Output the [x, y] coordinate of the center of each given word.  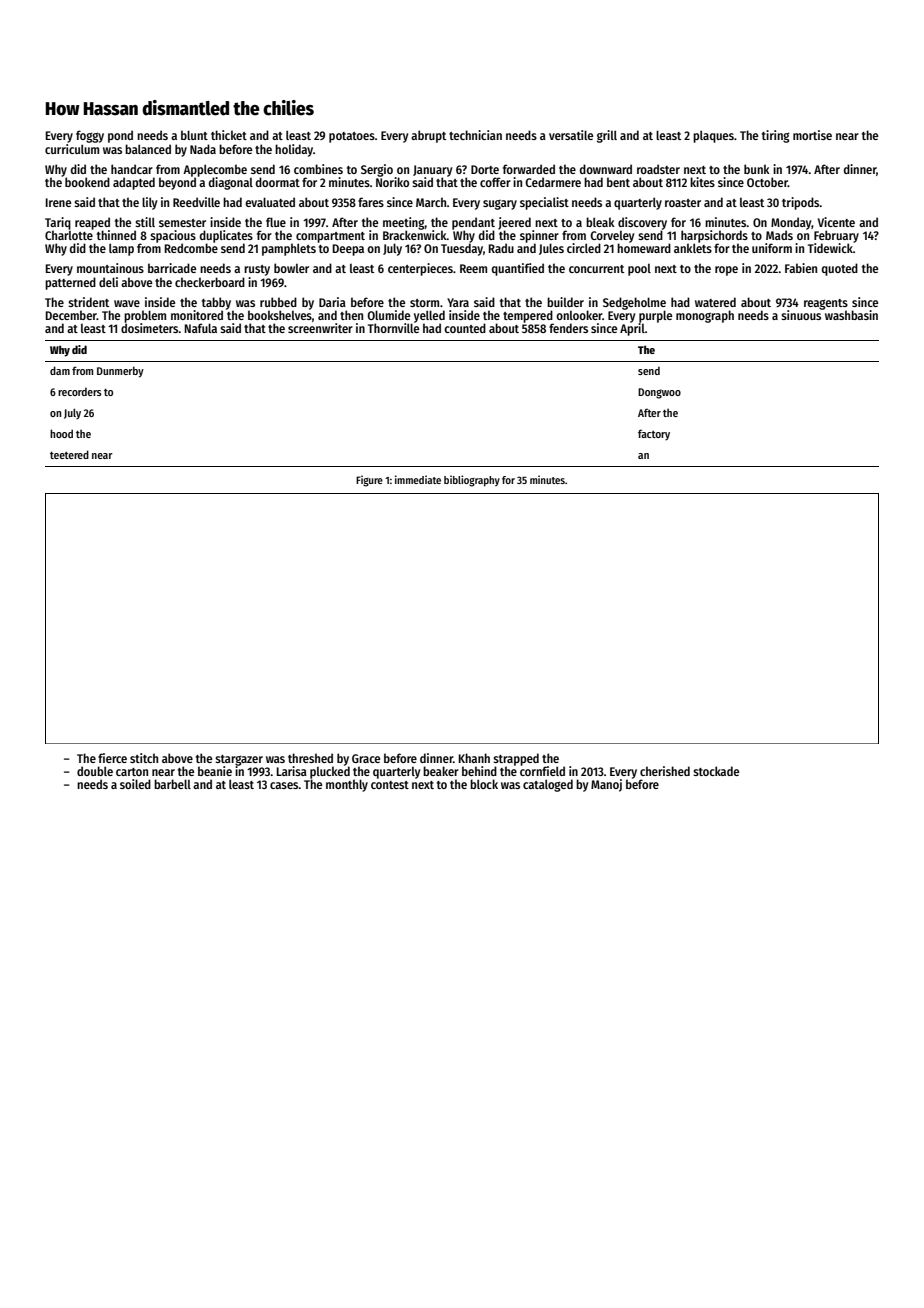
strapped [516, 759]
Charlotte [69, 235]
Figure [369, 481]
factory [654, 434]
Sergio [377, 170]
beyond [177, 183]
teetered [69, 454]
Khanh [474, 758]
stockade [716, 771]
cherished [665, 771]
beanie [215, 771]
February [836, 236]
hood [61, 433]
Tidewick [830, 248]
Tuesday [462, 249]
